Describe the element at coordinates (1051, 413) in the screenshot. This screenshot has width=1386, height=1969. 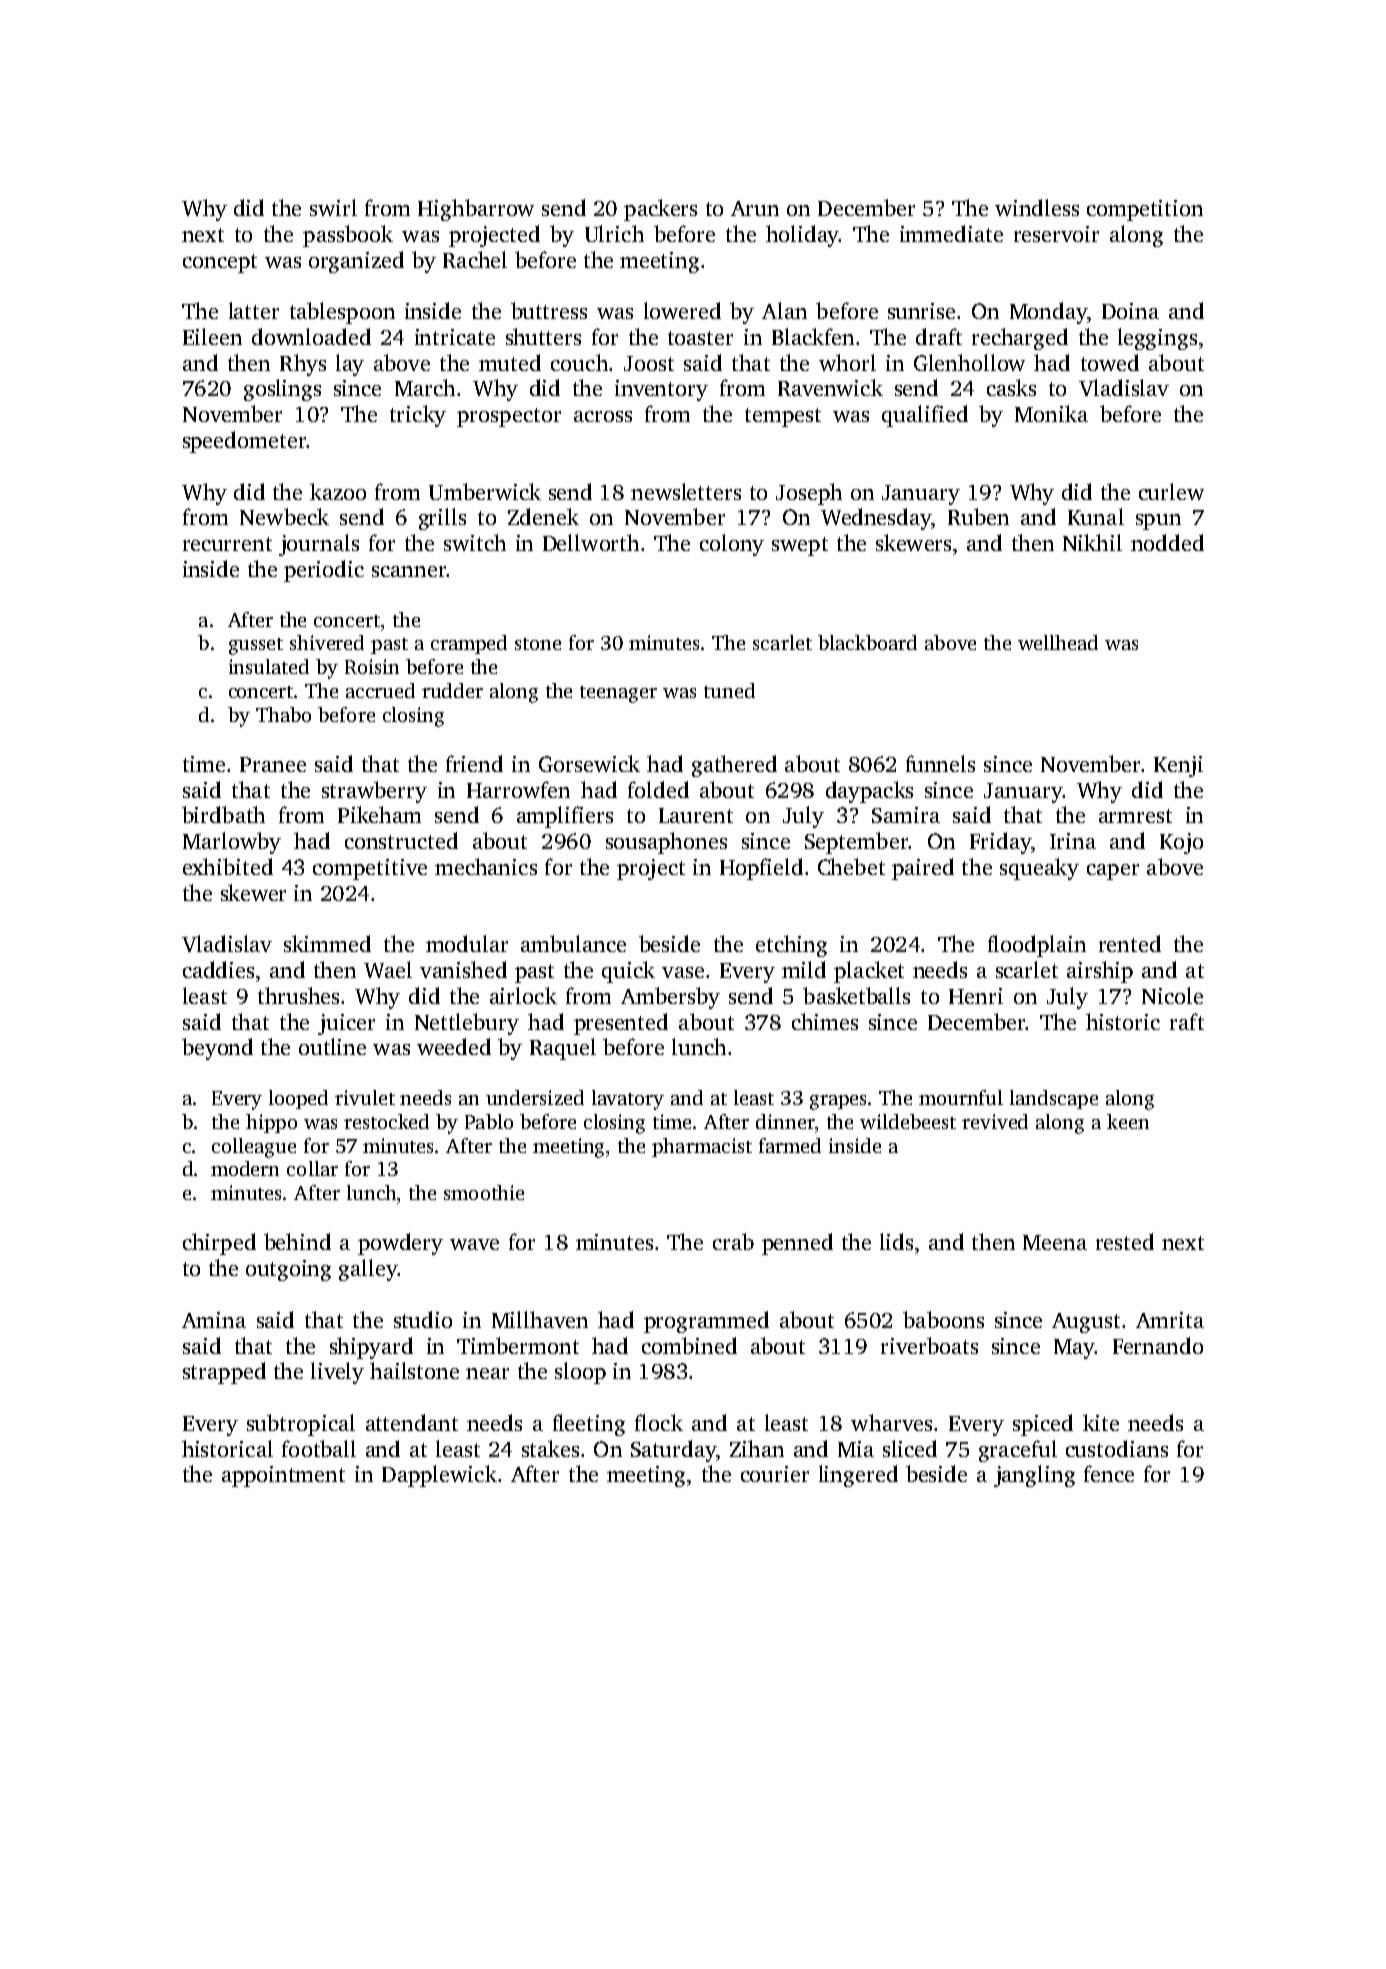
I see `Monika` at that location.
